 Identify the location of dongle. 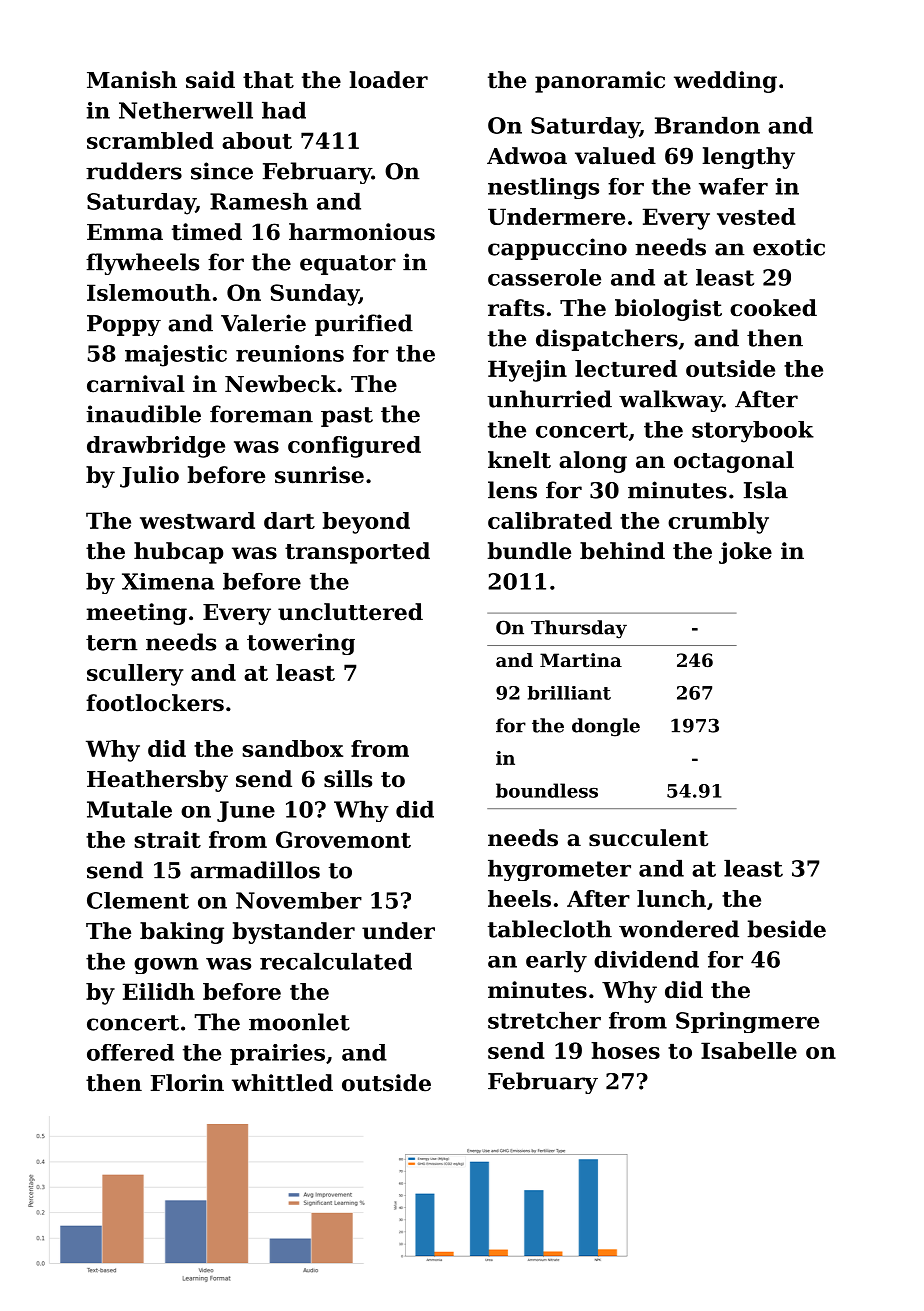
(606, 727).
